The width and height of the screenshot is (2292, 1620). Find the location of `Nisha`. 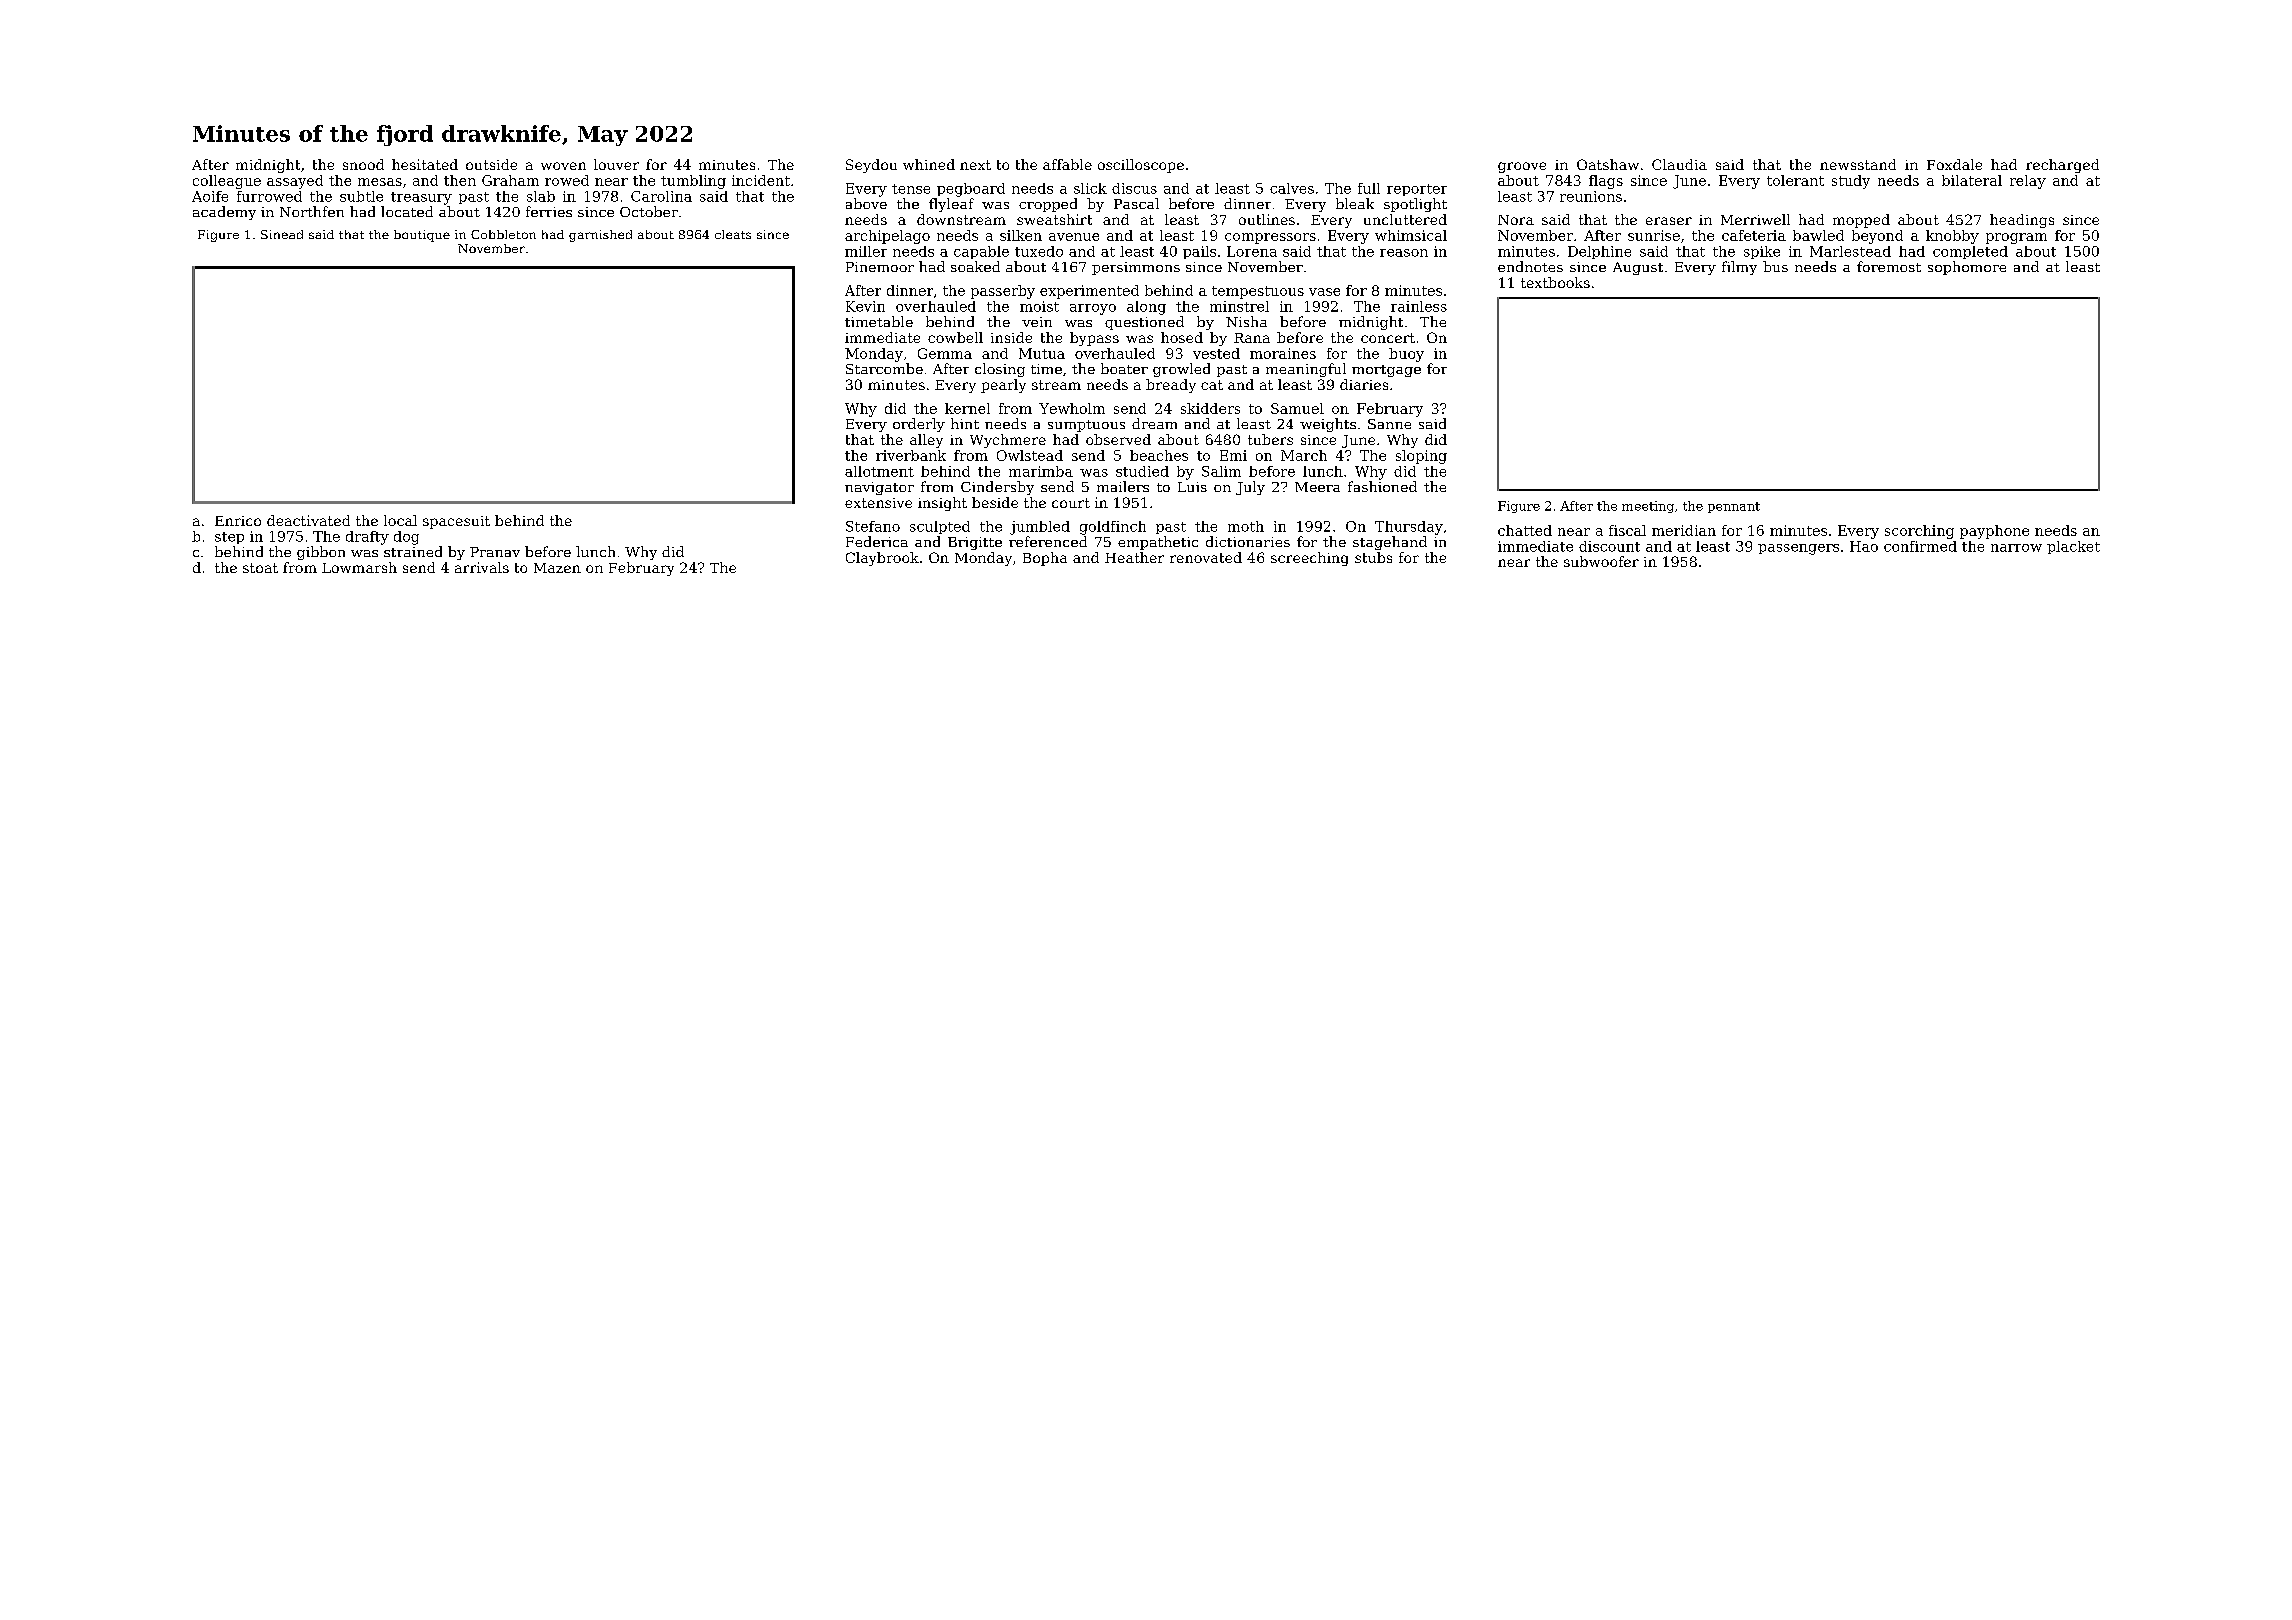

Nisha is located at coordinates (1246, 321).
